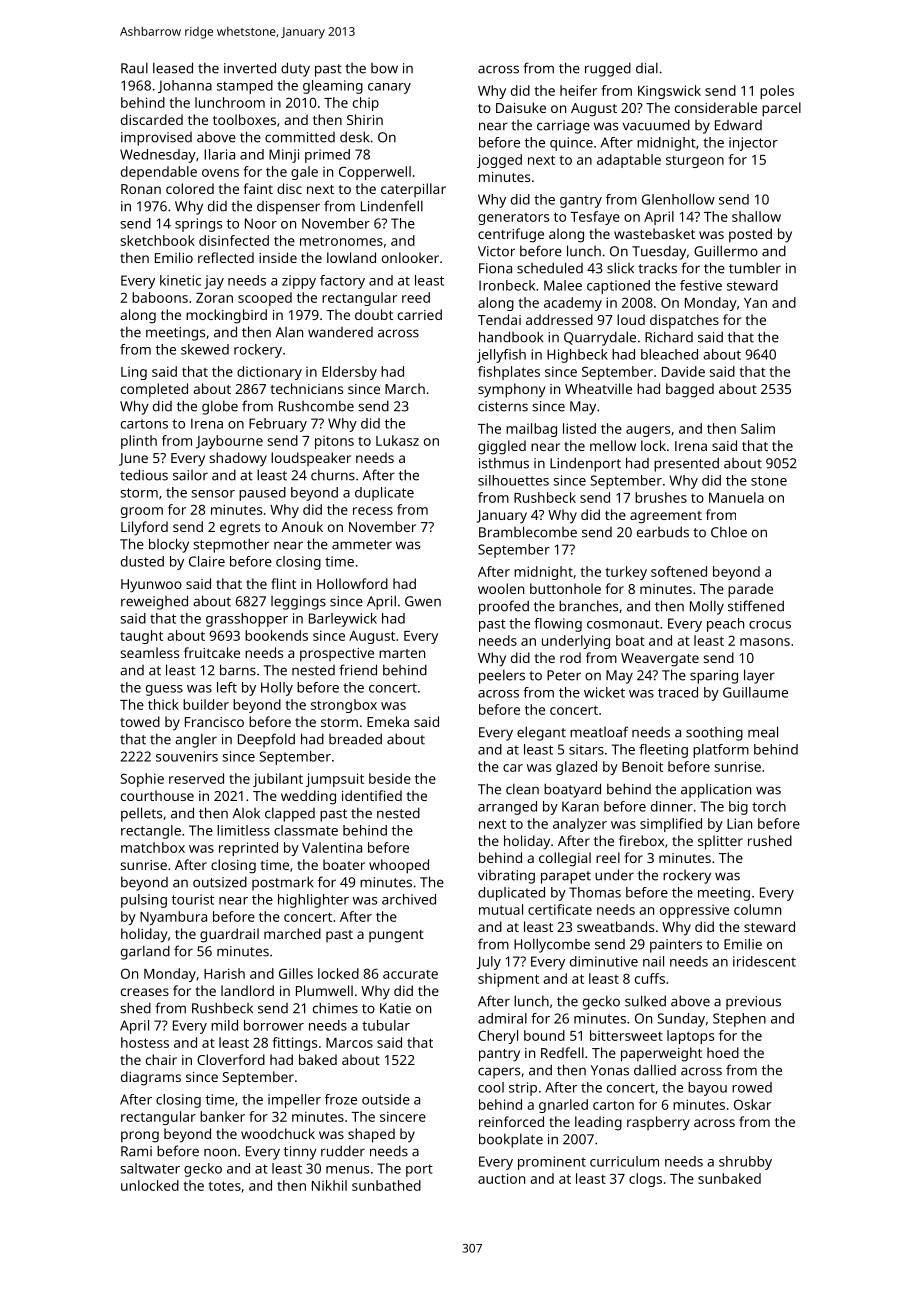 Image resolution: width=924 pixels, height=1314 pixels. I want to click on totes, so click(225, 1186).
